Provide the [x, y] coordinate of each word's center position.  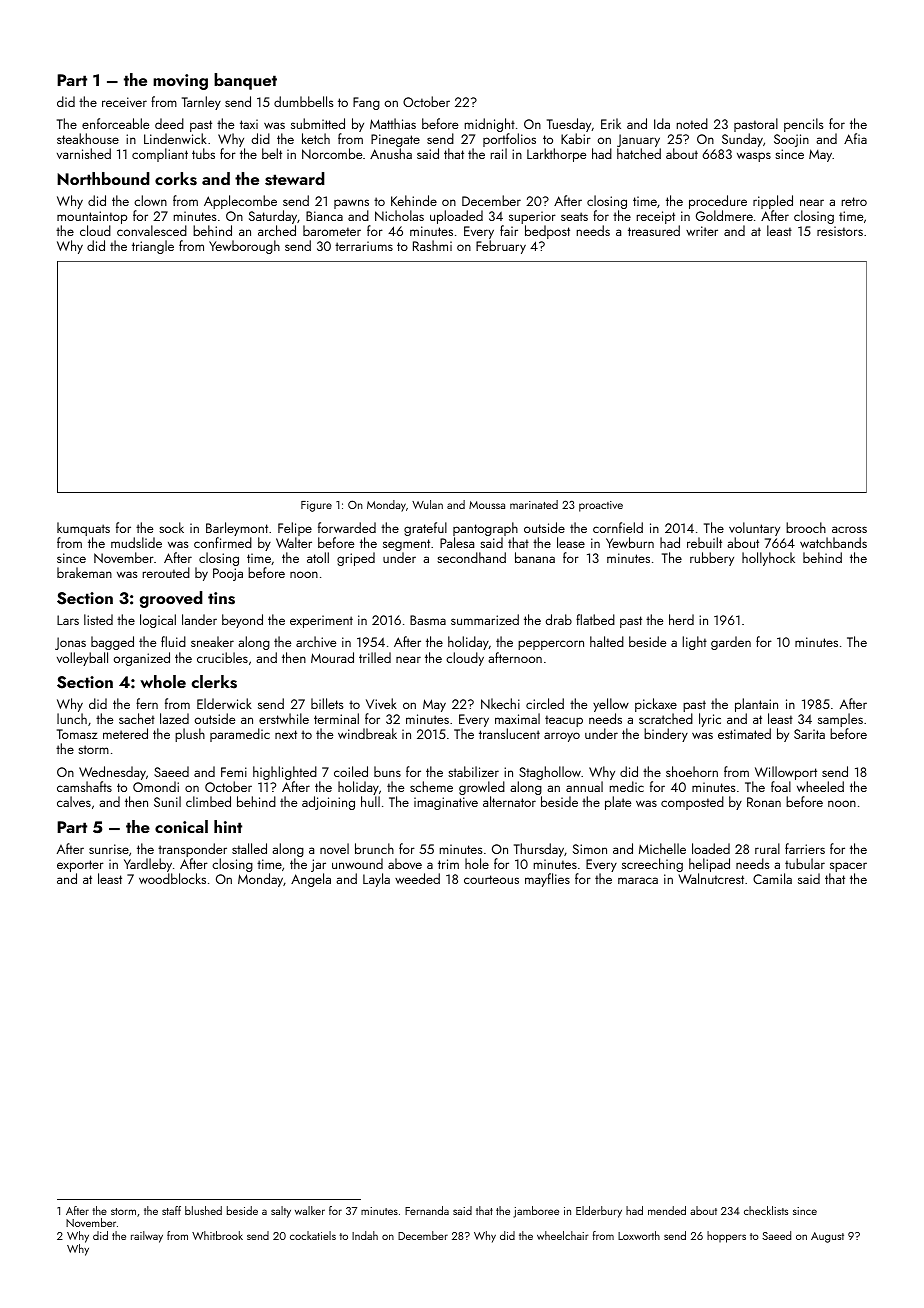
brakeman [84, 572]
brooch [806, 527]
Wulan [427, 504]
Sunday [742, 140]
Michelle [662, 848]
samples [840, 720]
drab [559, 619]
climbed [208, 801]
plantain [756, 705]
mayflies [547, 880]
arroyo [562, 737]
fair [509, 230]
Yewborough [244, 247]
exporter [80, 866]
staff [171, 1210]
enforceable [115, 123]
